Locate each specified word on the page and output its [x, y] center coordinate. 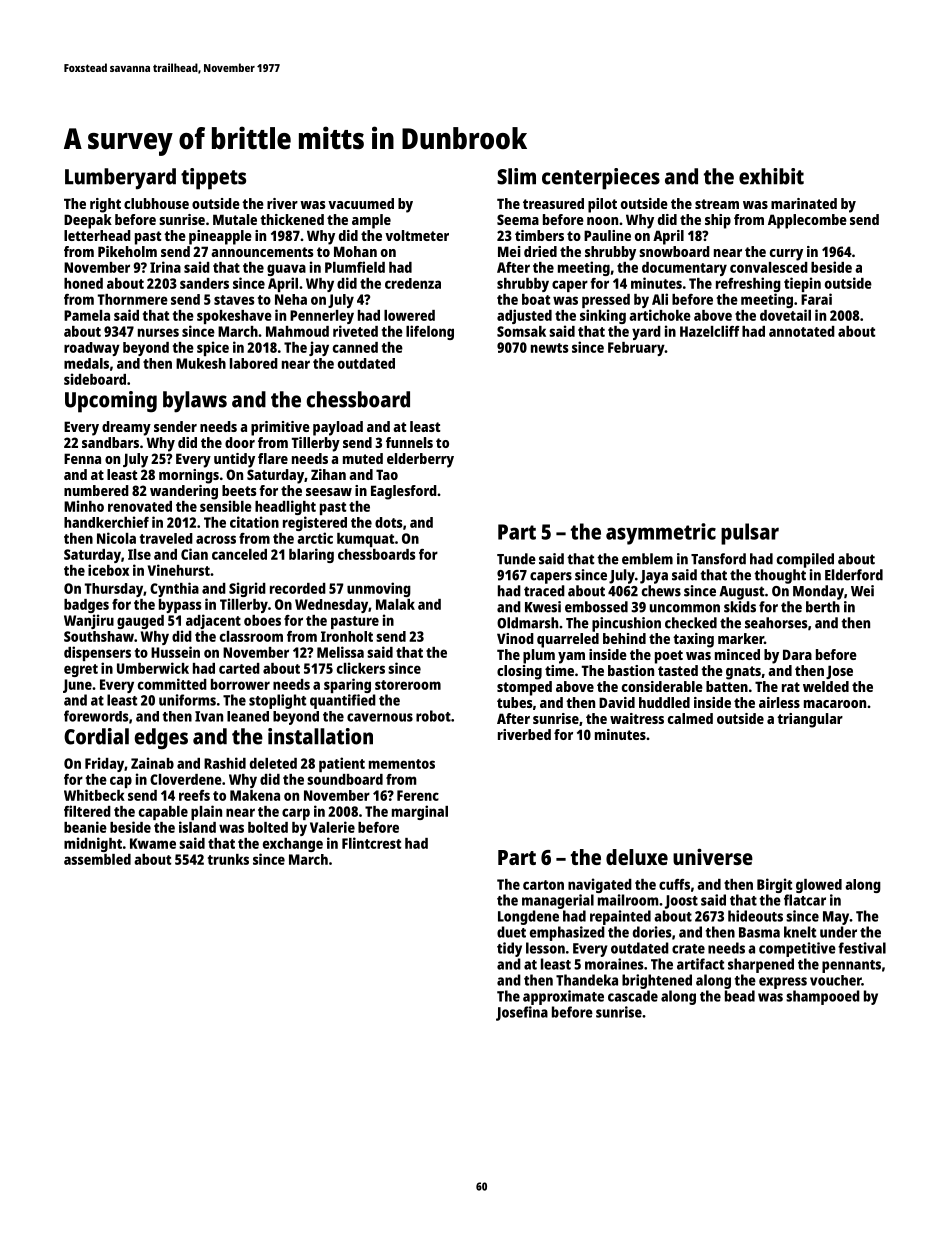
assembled [97, 859]
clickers [361, 668]
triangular [810, 720]
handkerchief [106, 522]
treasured [553, 203]
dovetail [785, 315]
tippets [213, 179]
